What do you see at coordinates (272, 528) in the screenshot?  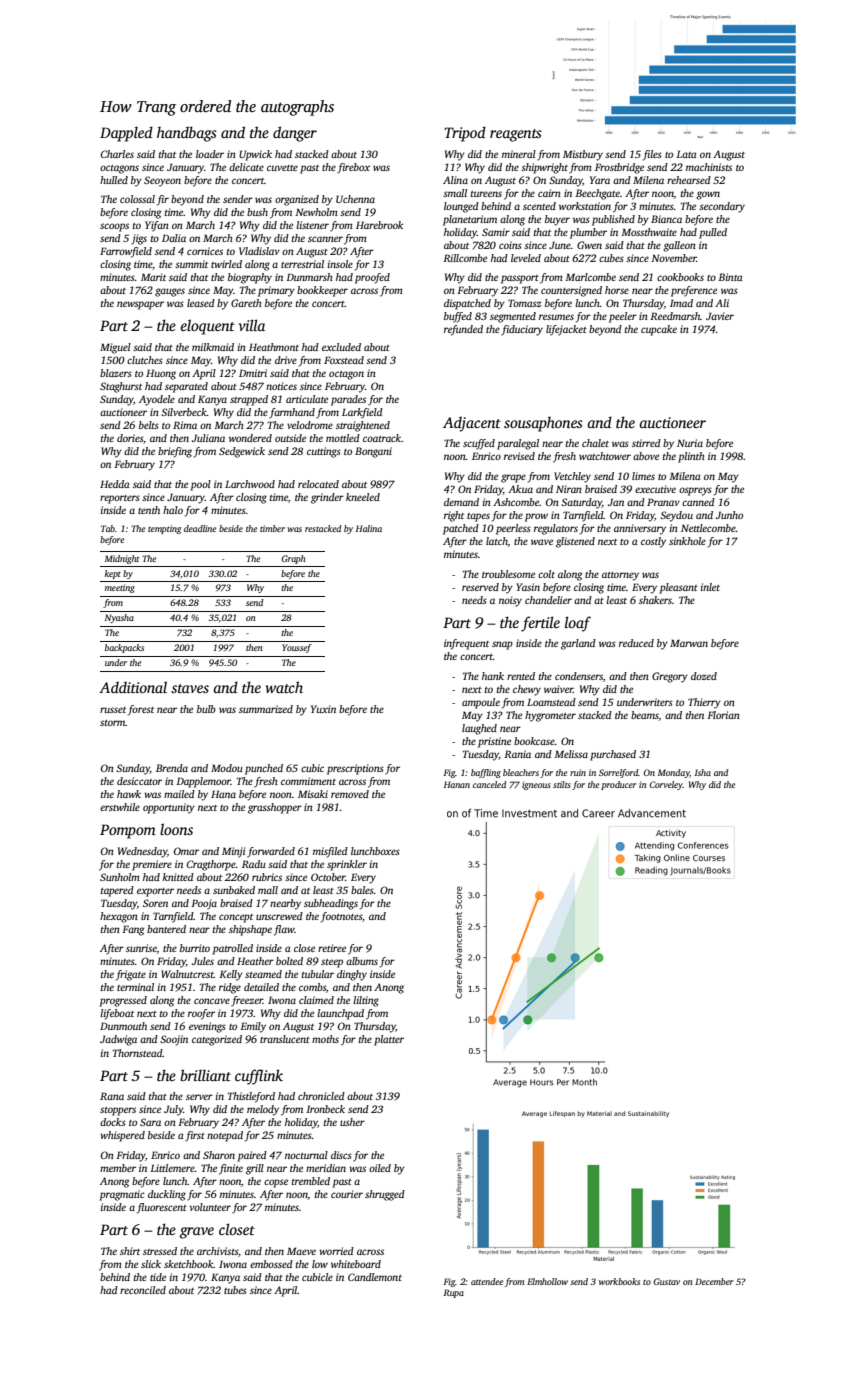 I see `timber` at bounding box center [272, 528].
